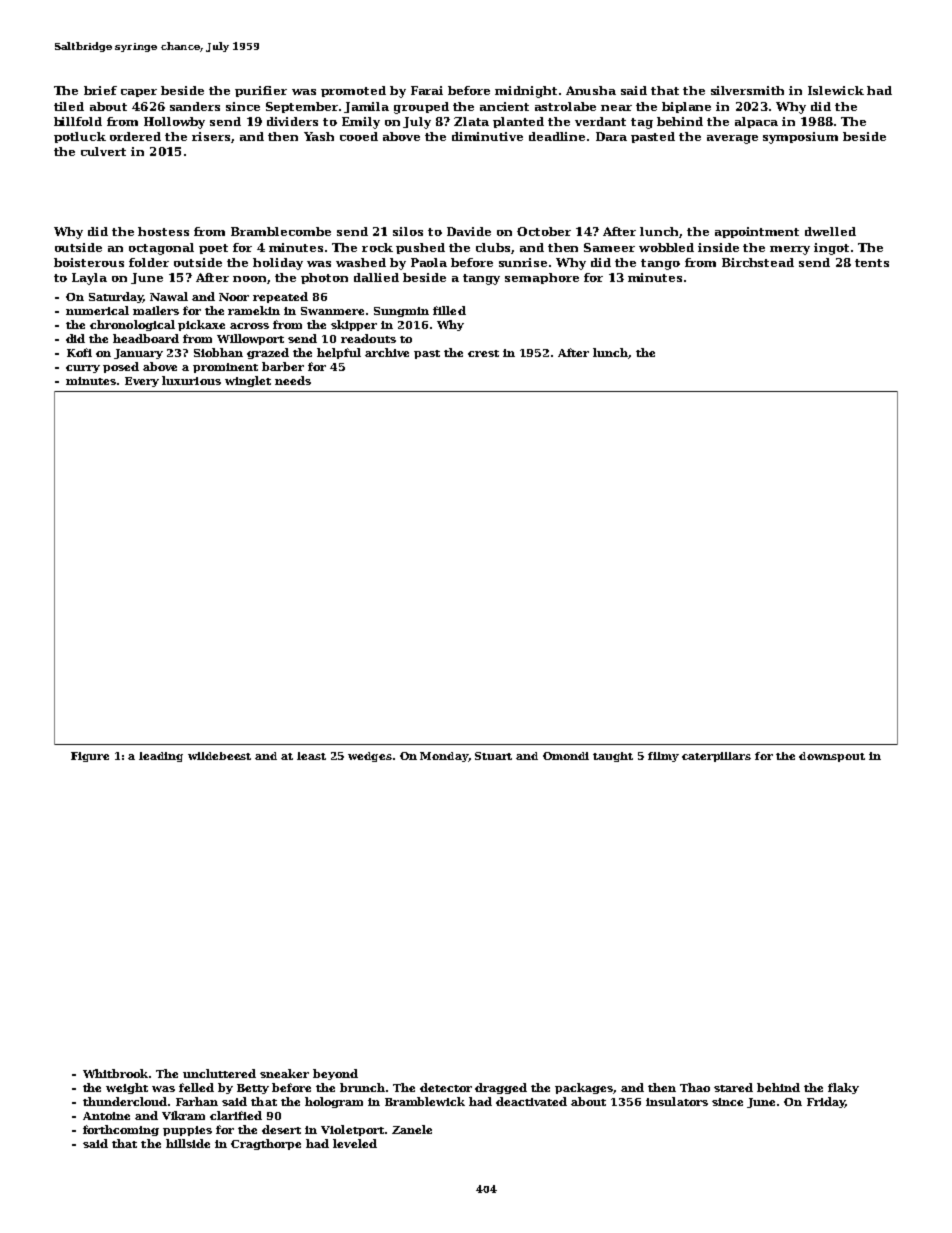 The image size is (952, 1233). I want to click on purifier, so click(261, 91).
